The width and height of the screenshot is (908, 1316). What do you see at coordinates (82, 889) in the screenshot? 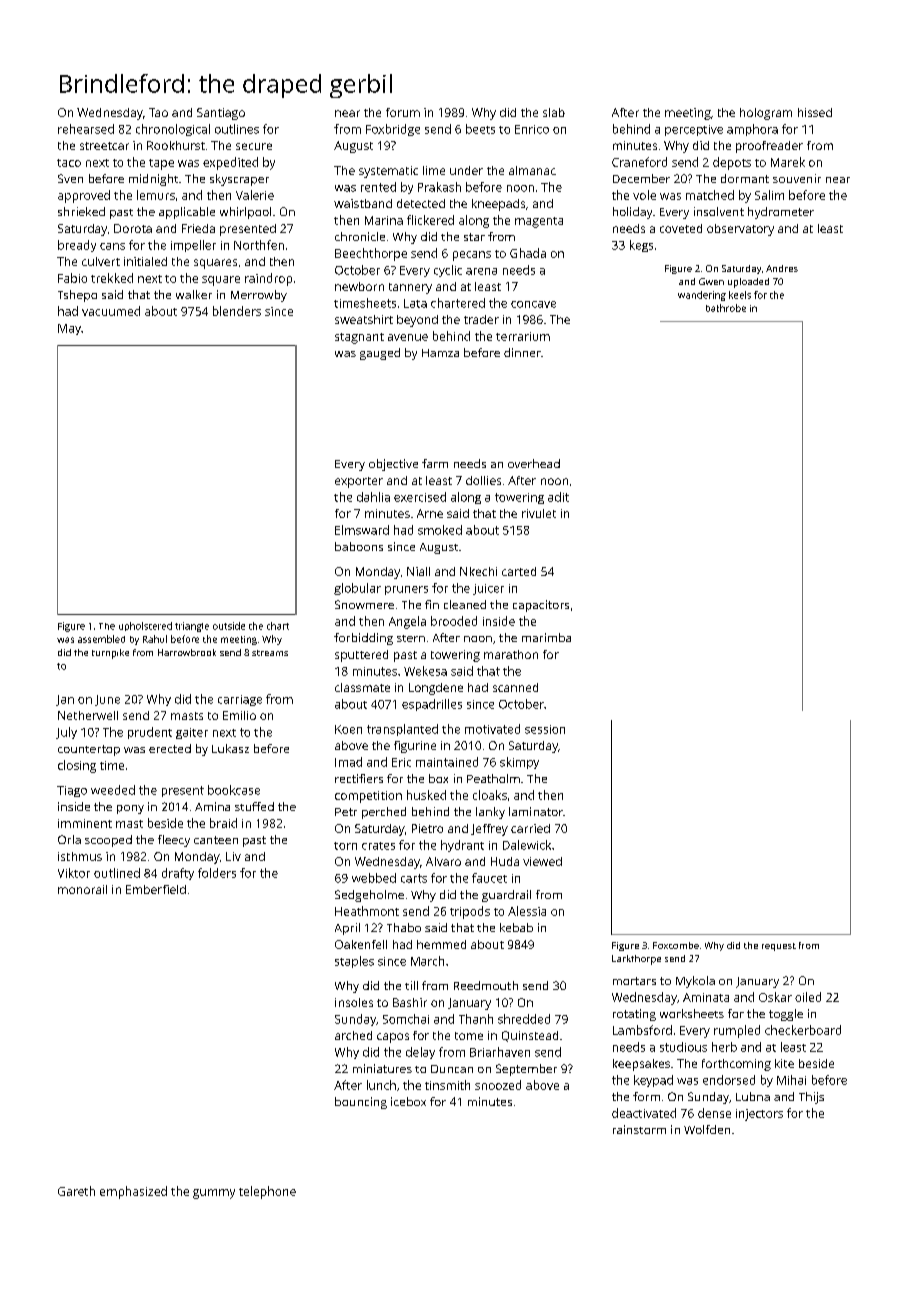
I see `monorail` at bounding box center [82, 889].
